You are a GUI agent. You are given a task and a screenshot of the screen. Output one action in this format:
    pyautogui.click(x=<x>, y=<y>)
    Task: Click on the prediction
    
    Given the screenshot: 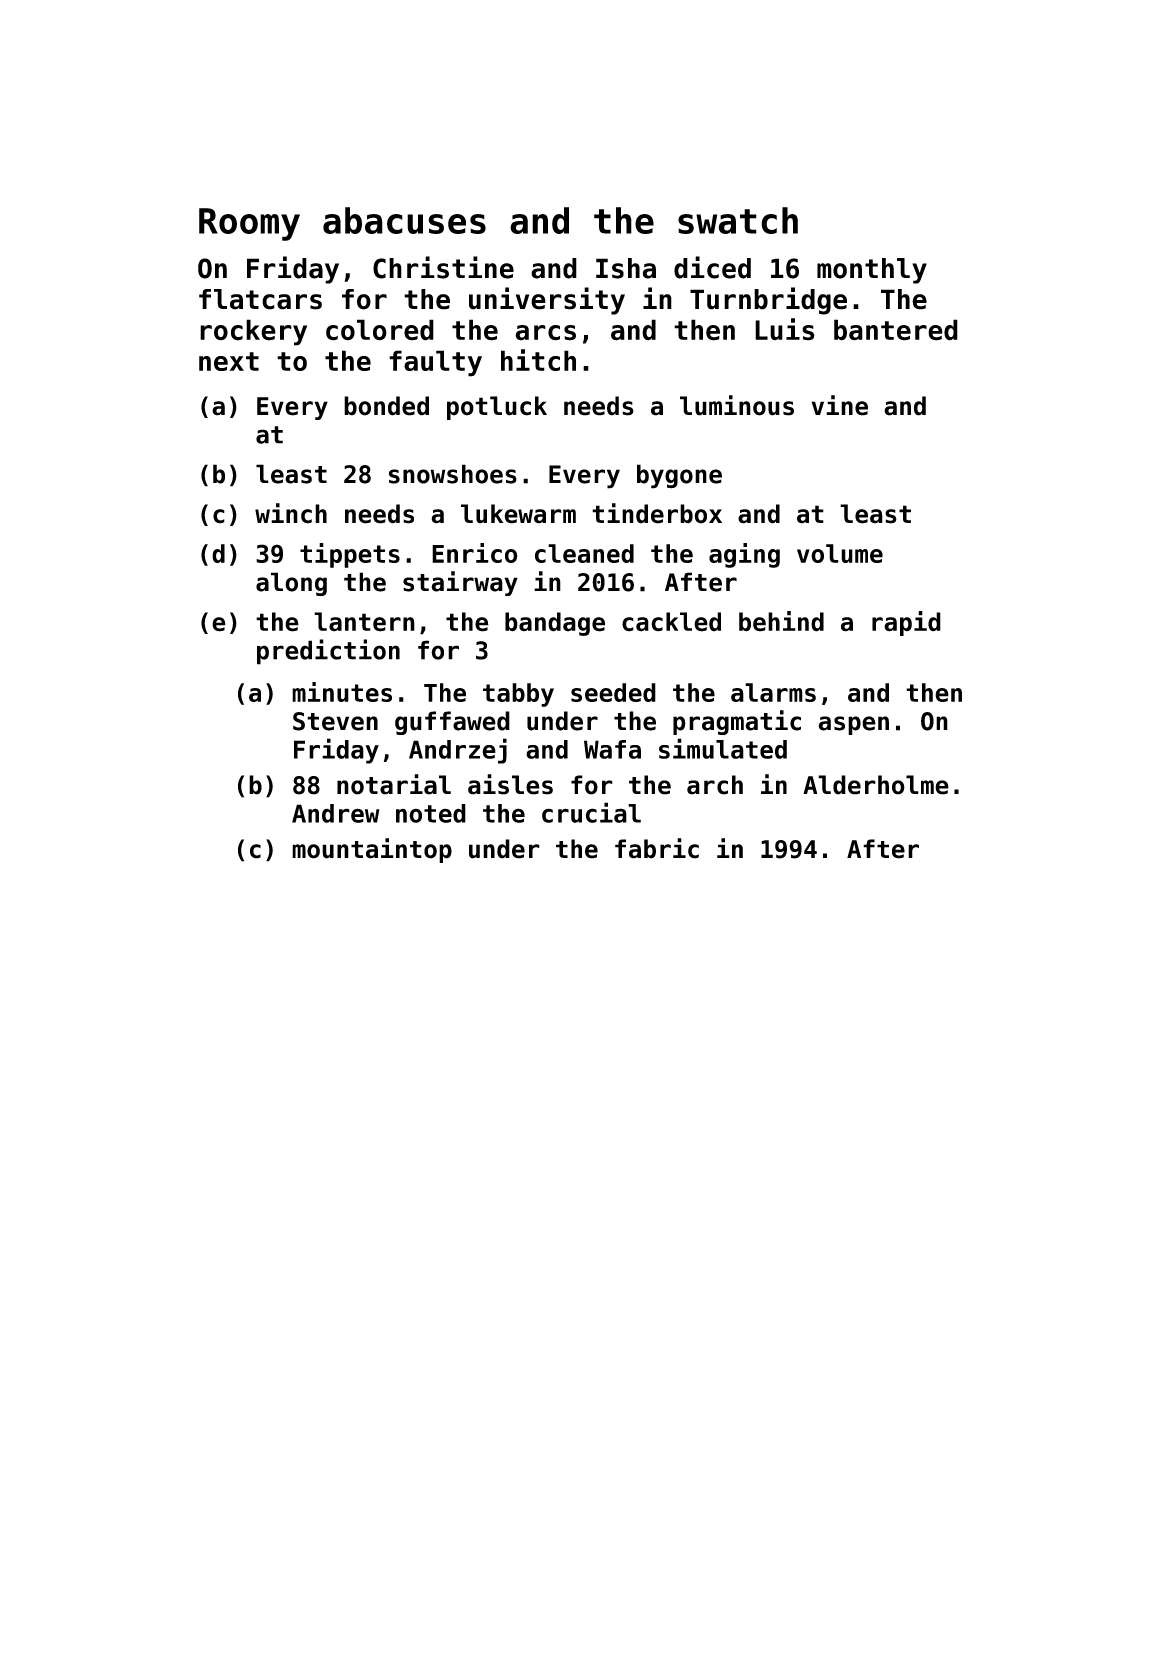 What is the action you would take?
    pyautogui.click(x=328, y=652)
